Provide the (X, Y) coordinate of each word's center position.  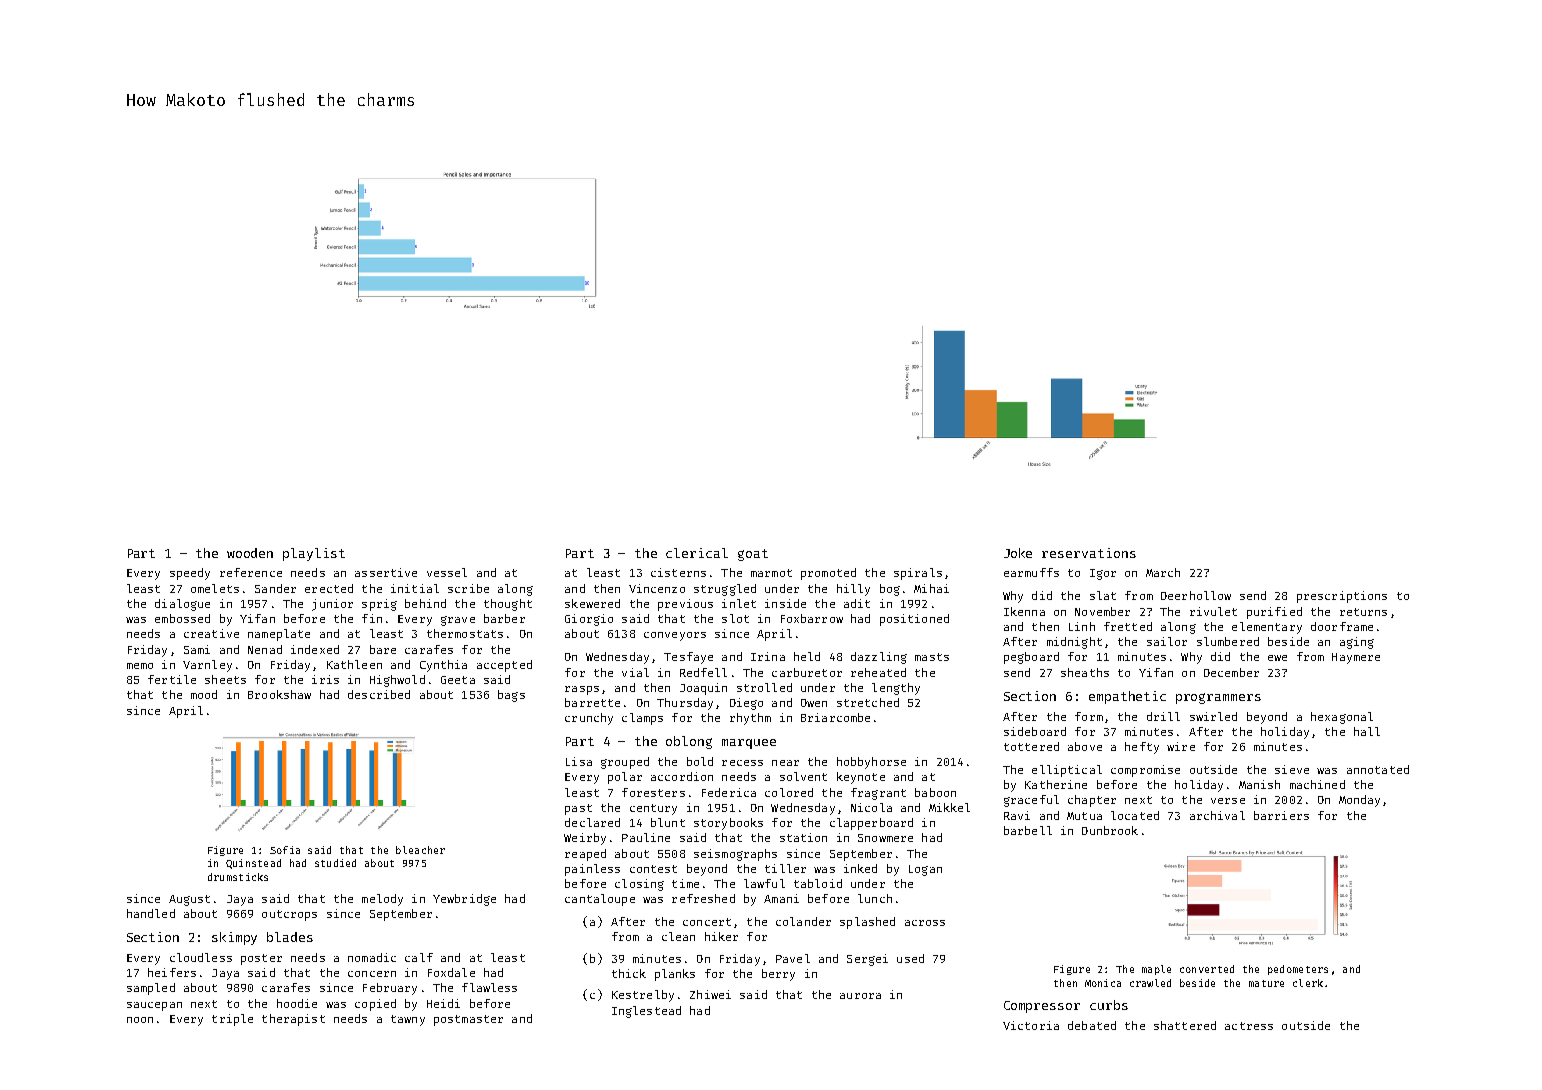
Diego (746, 704)
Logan (925, 870)
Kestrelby (643, 996)
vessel (447, 572)
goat (753, 555)
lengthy (896, 689)
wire (1181, 746)
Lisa (579, 761)
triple (232, 1020)
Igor (1103, 574)
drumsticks (238, 877)
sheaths (1085, 672)
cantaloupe (600, 900)
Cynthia (443, 666)
